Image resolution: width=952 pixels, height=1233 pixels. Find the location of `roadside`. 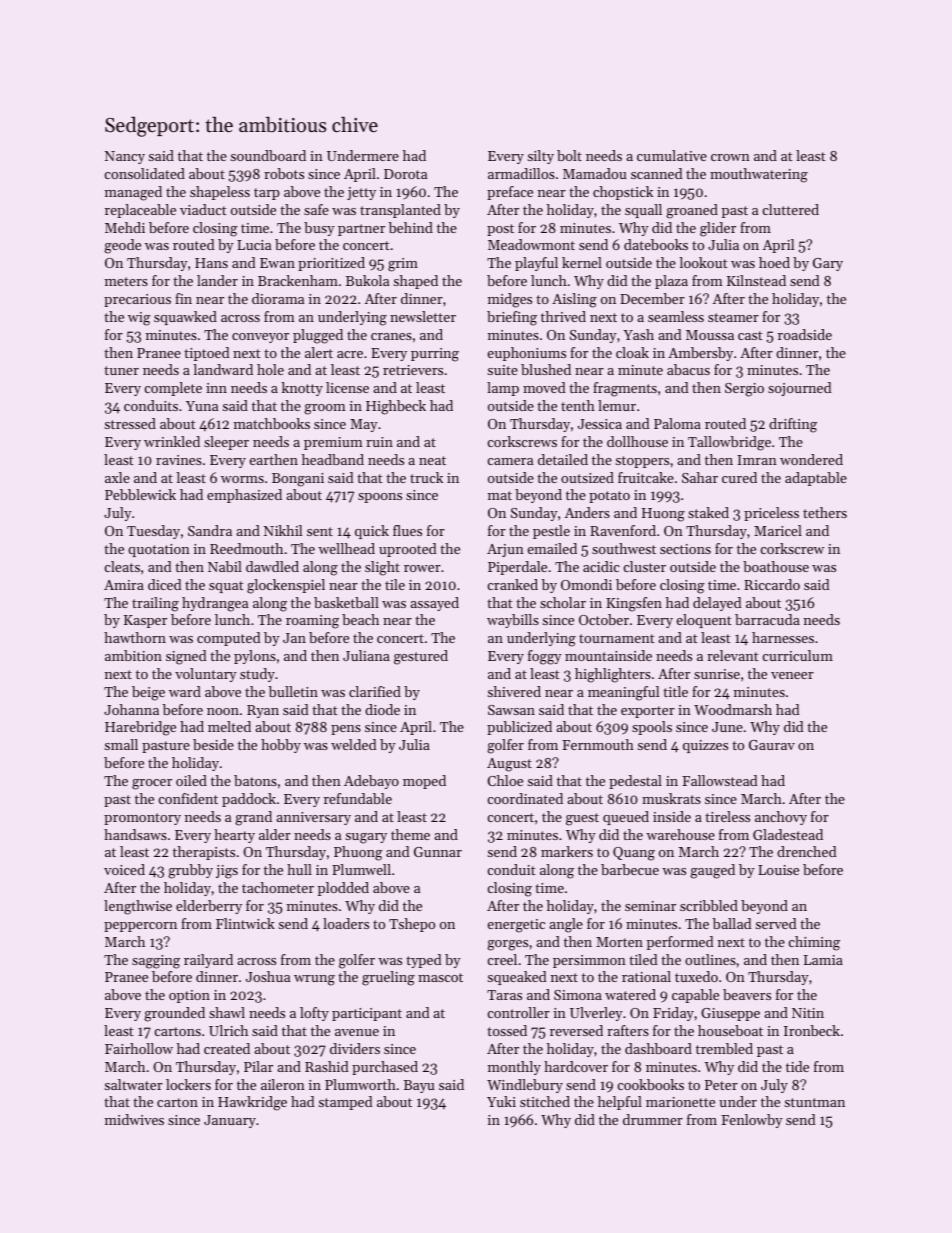

roadside is located at coordinates (805, 334).
